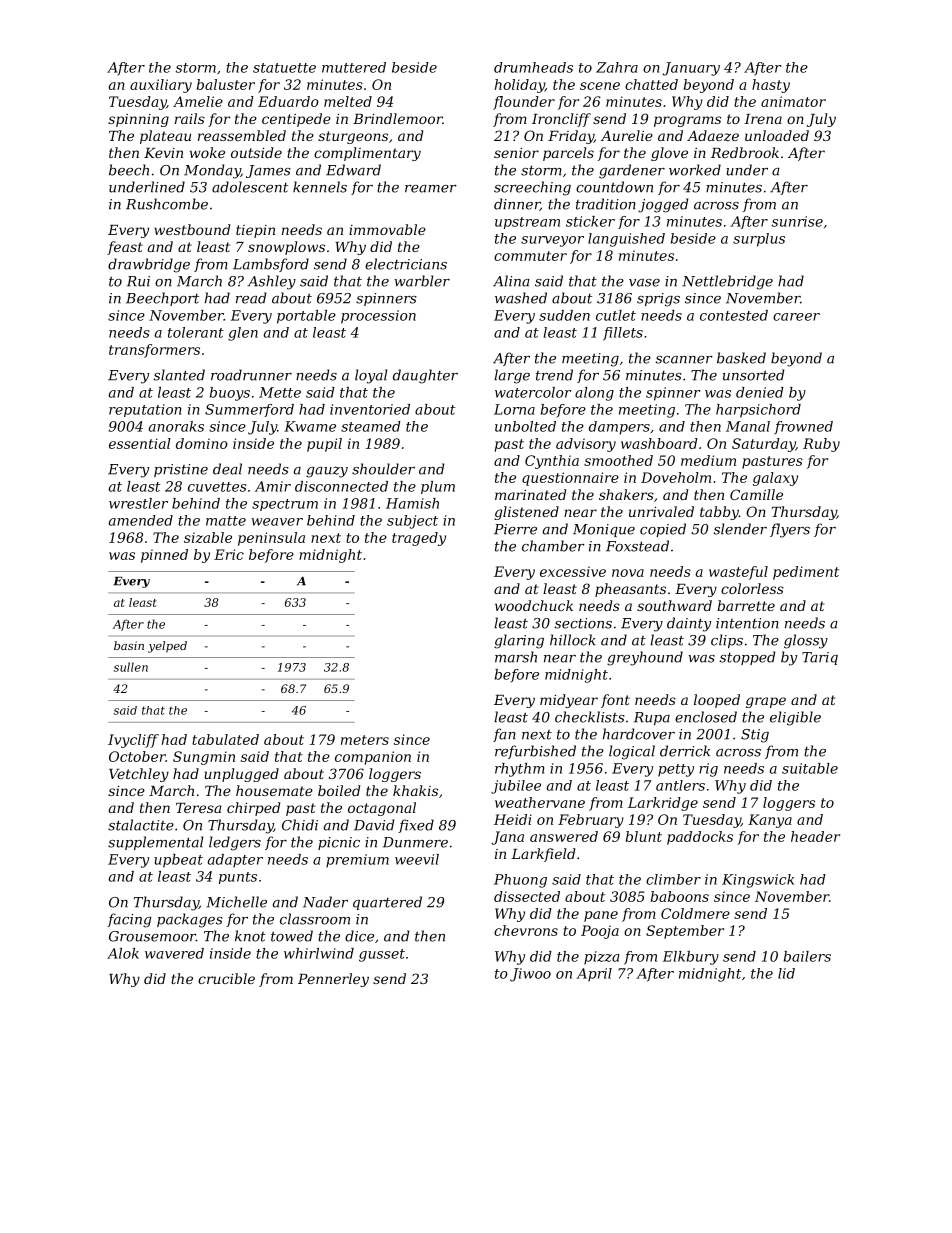 The width and height of the screenshot is (952, 1233). Describe the element at coordinates (354, 67) in the screenshot. I see `muttered` at that location.
